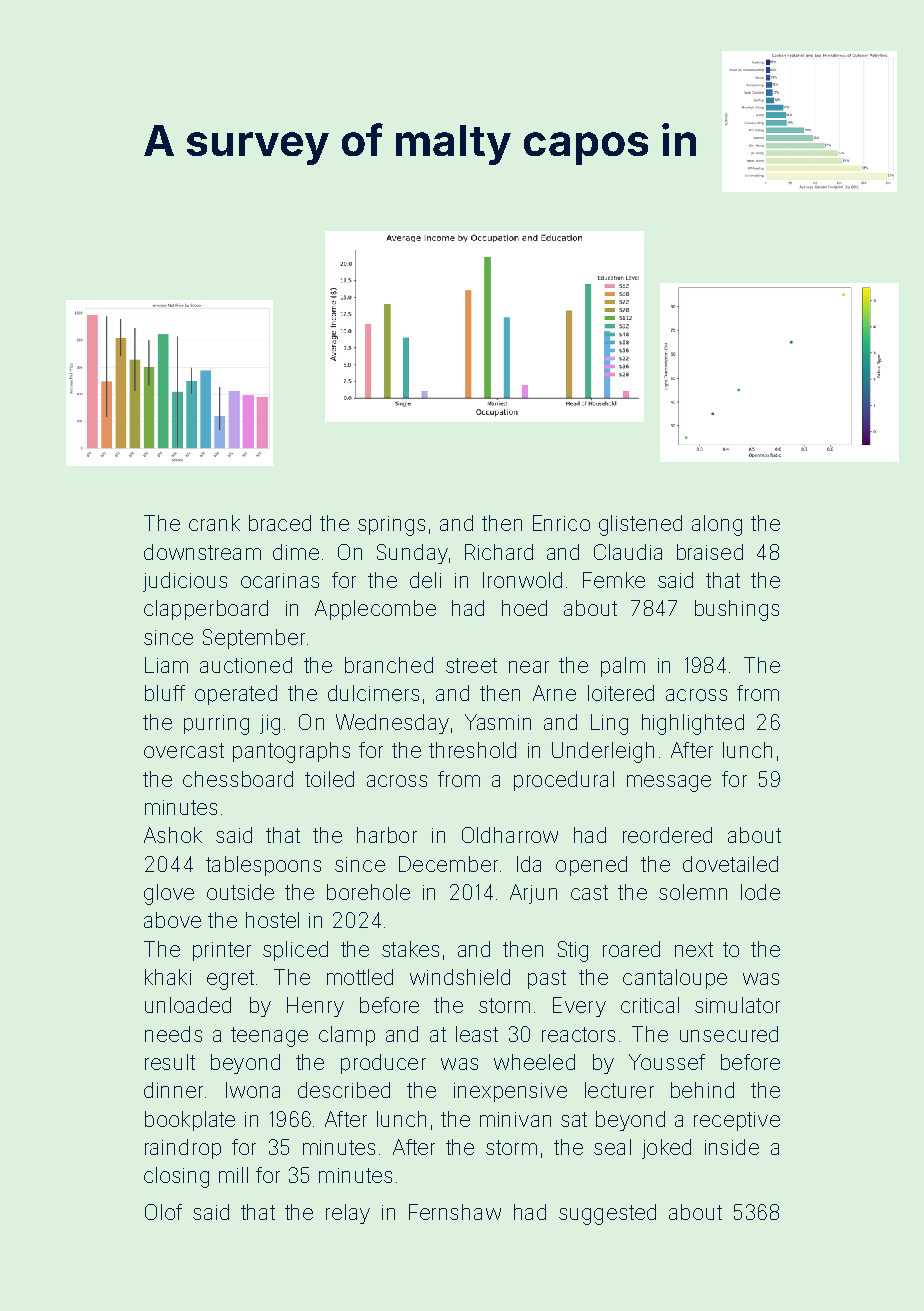 The height and width of the screenshot is (1311, 924). What do you see at coordinates (666, 1149) in the screenshot?
I see `joked` at bounding box center [666, 1149].
